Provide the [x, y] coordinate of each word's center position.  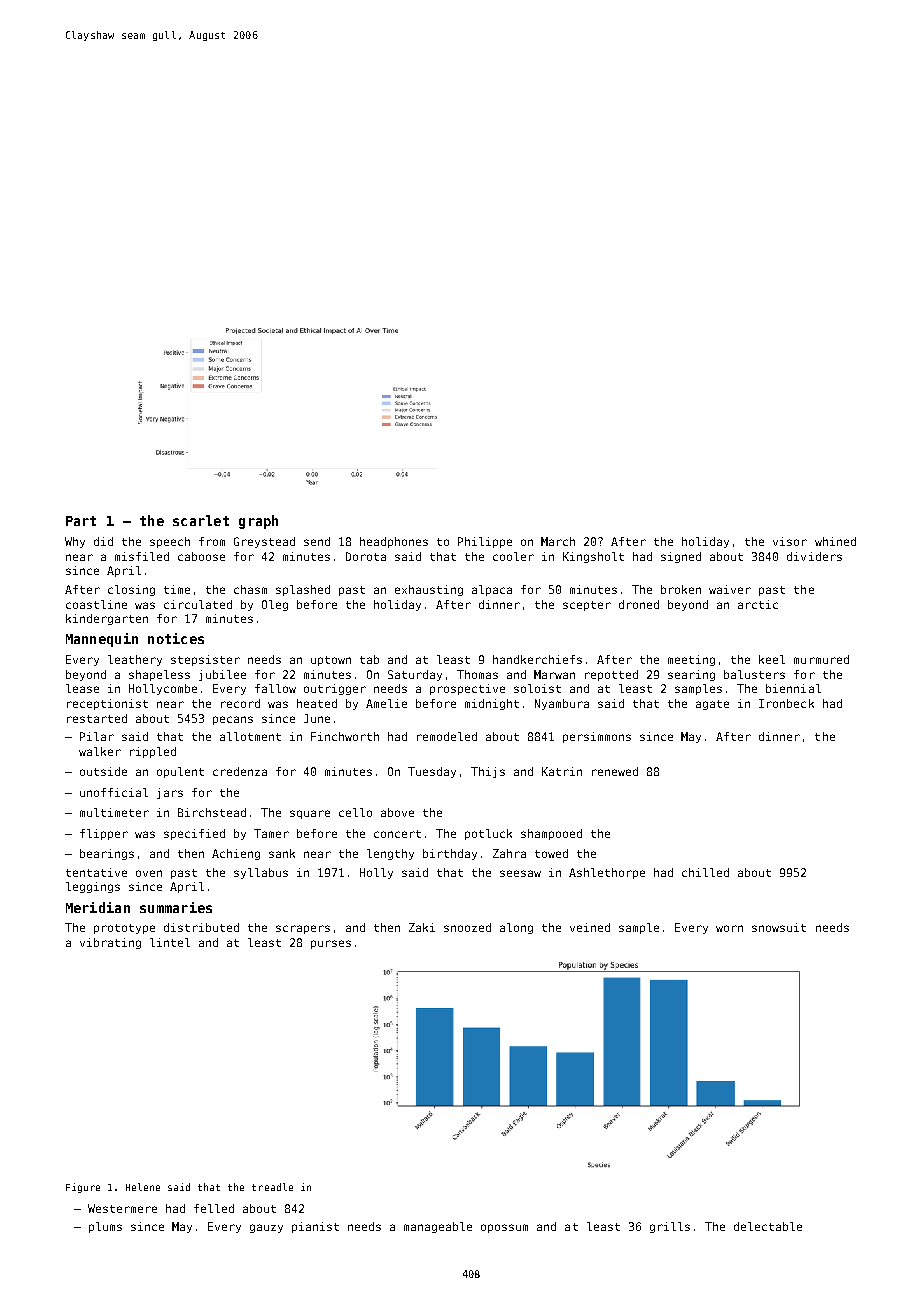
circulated [198, 604]
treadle [272, 1187]
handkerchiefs [537, 659]
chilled [705, 872]
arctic [758, 604]
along [516, 928]
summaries [176, 907]
